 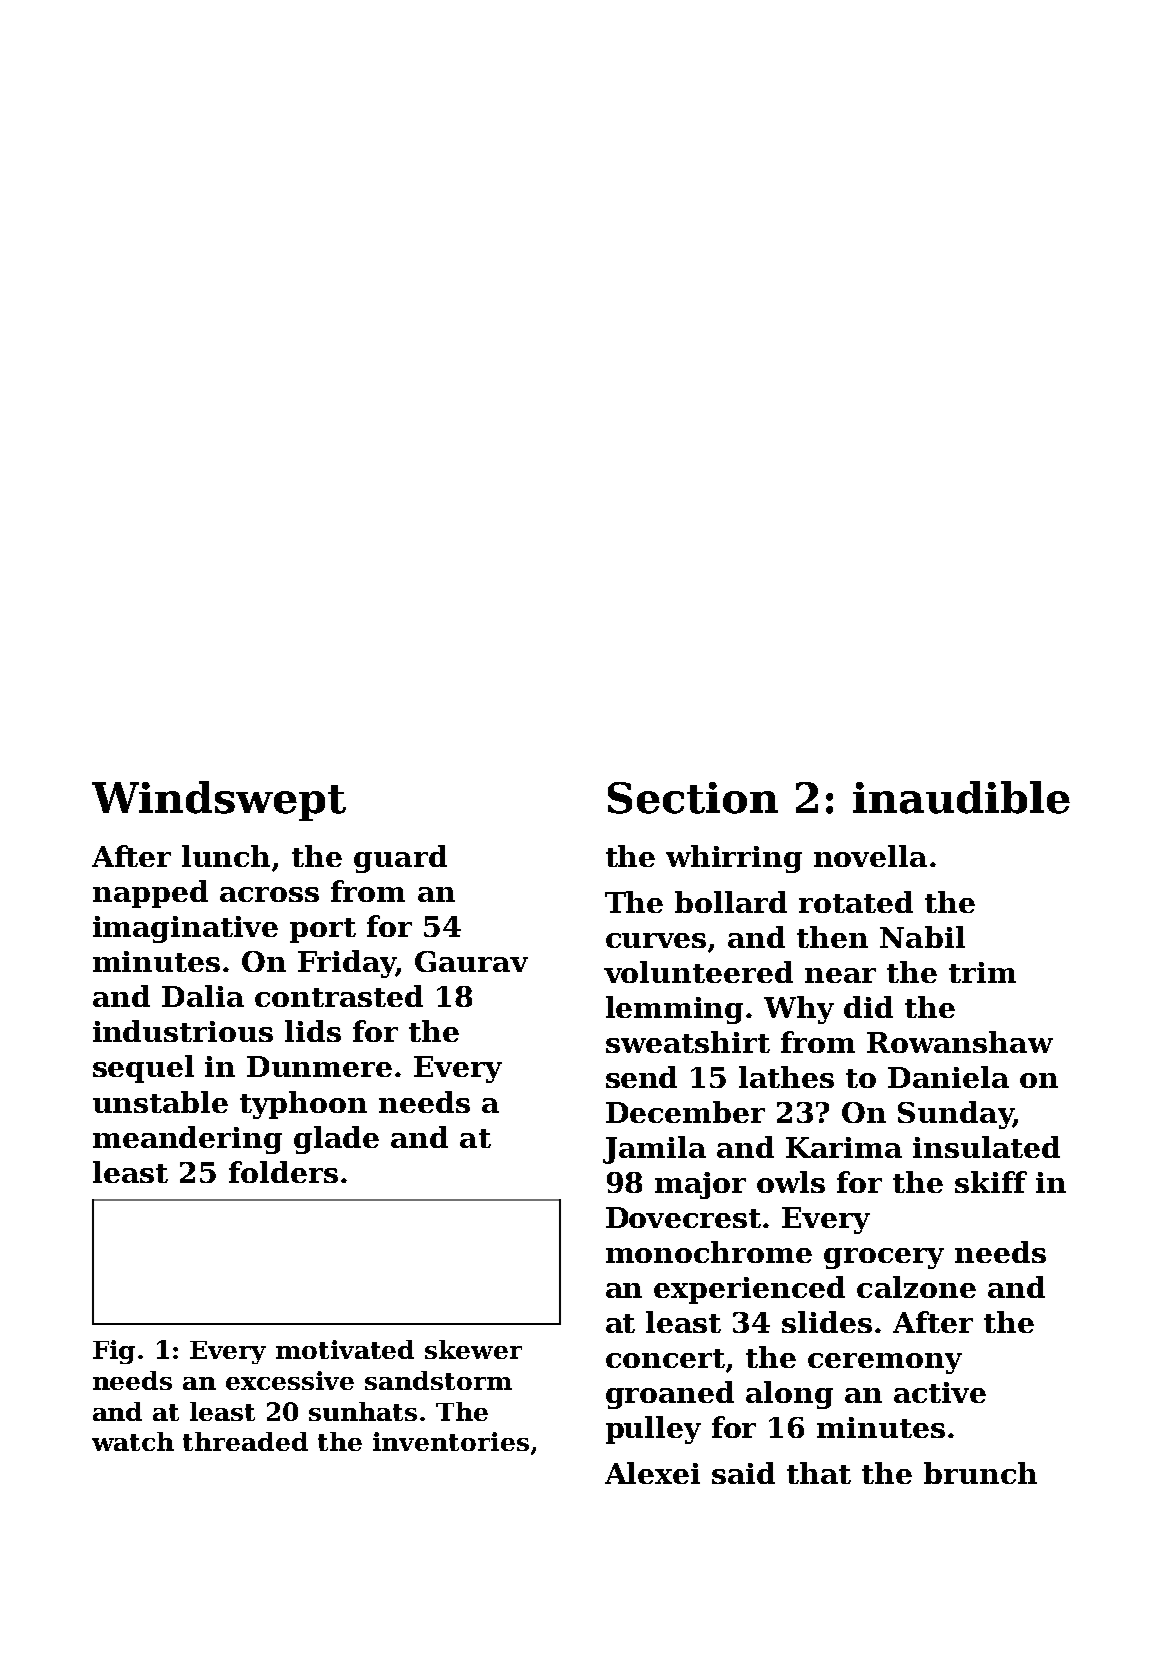 What do you see at coordinates (685, 1112) in the screenshot?
I see `December` at bounding box center [685, 1112].
